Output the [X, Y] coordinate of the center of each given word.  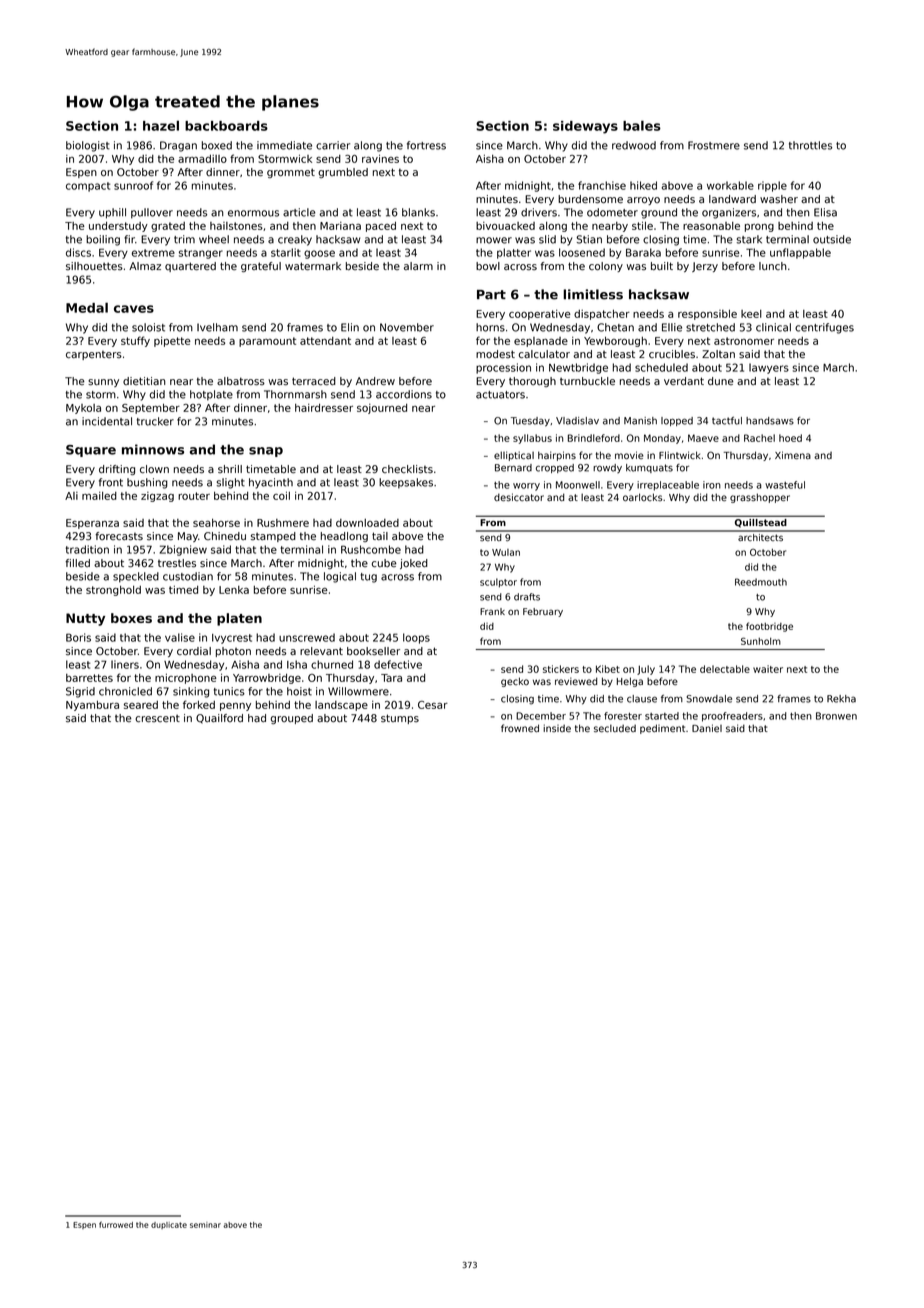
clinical [773, 327]
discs [78, 252]
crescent [157, 718]
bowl [488, 266]
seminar [205, 1225]
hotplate [211, 395]
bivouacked [505, 226]
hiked [643, 185]
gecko [515, 682]
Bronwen [836, 716]
